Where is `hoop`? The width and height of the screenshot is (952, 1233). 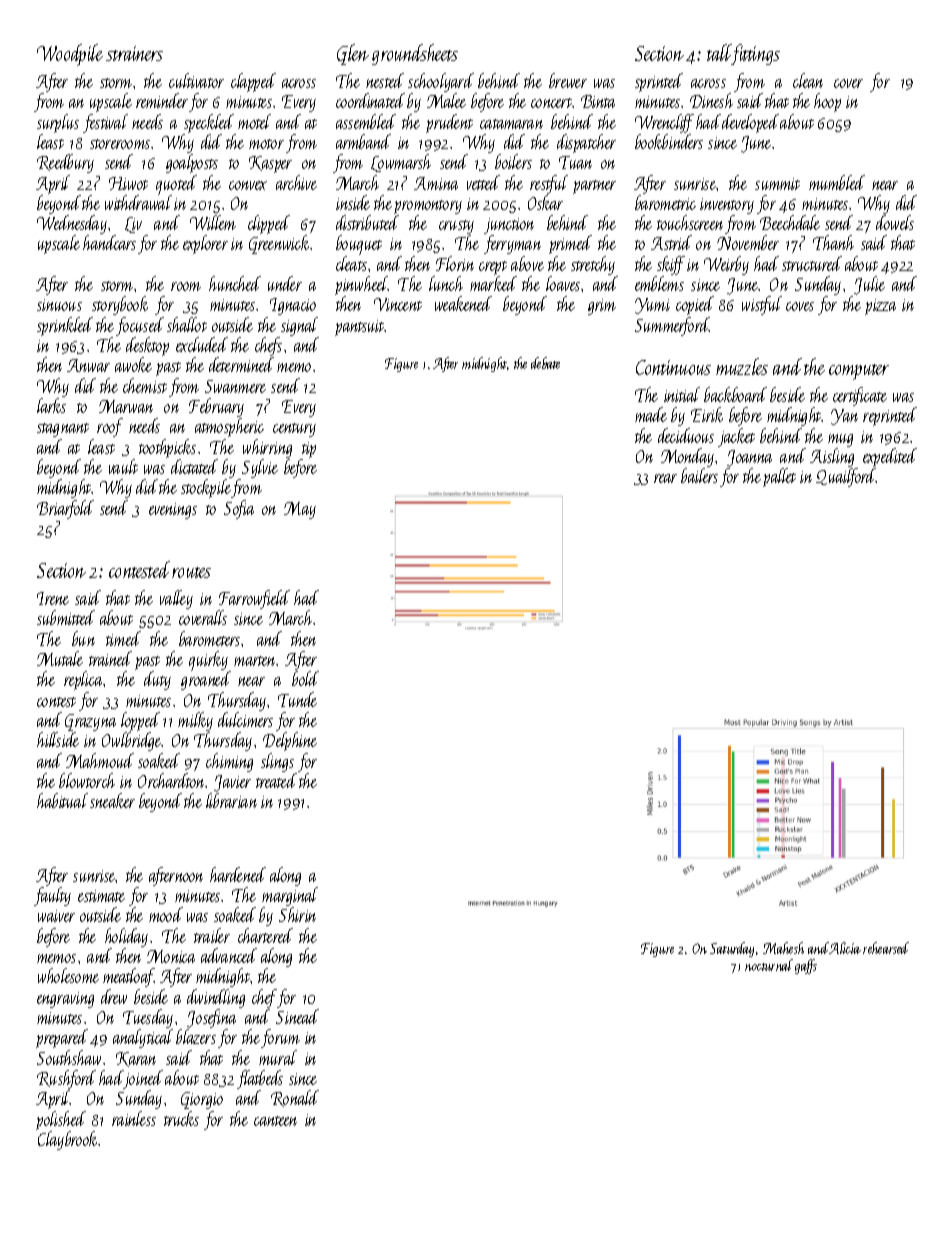
hoop is located at coordinates (827, 102).
